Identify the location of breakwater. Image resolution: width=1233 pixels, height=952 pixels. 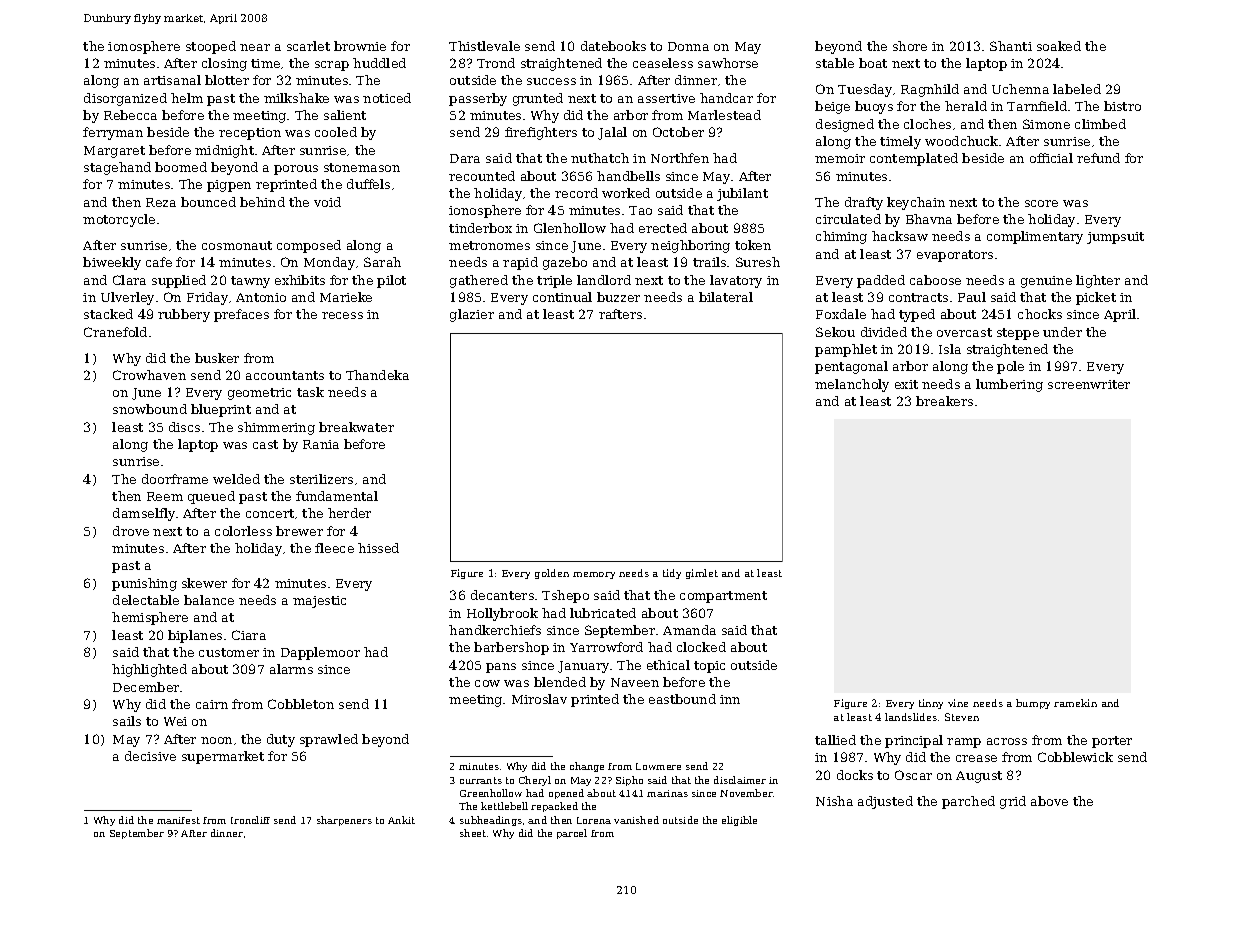
(356, 427).
